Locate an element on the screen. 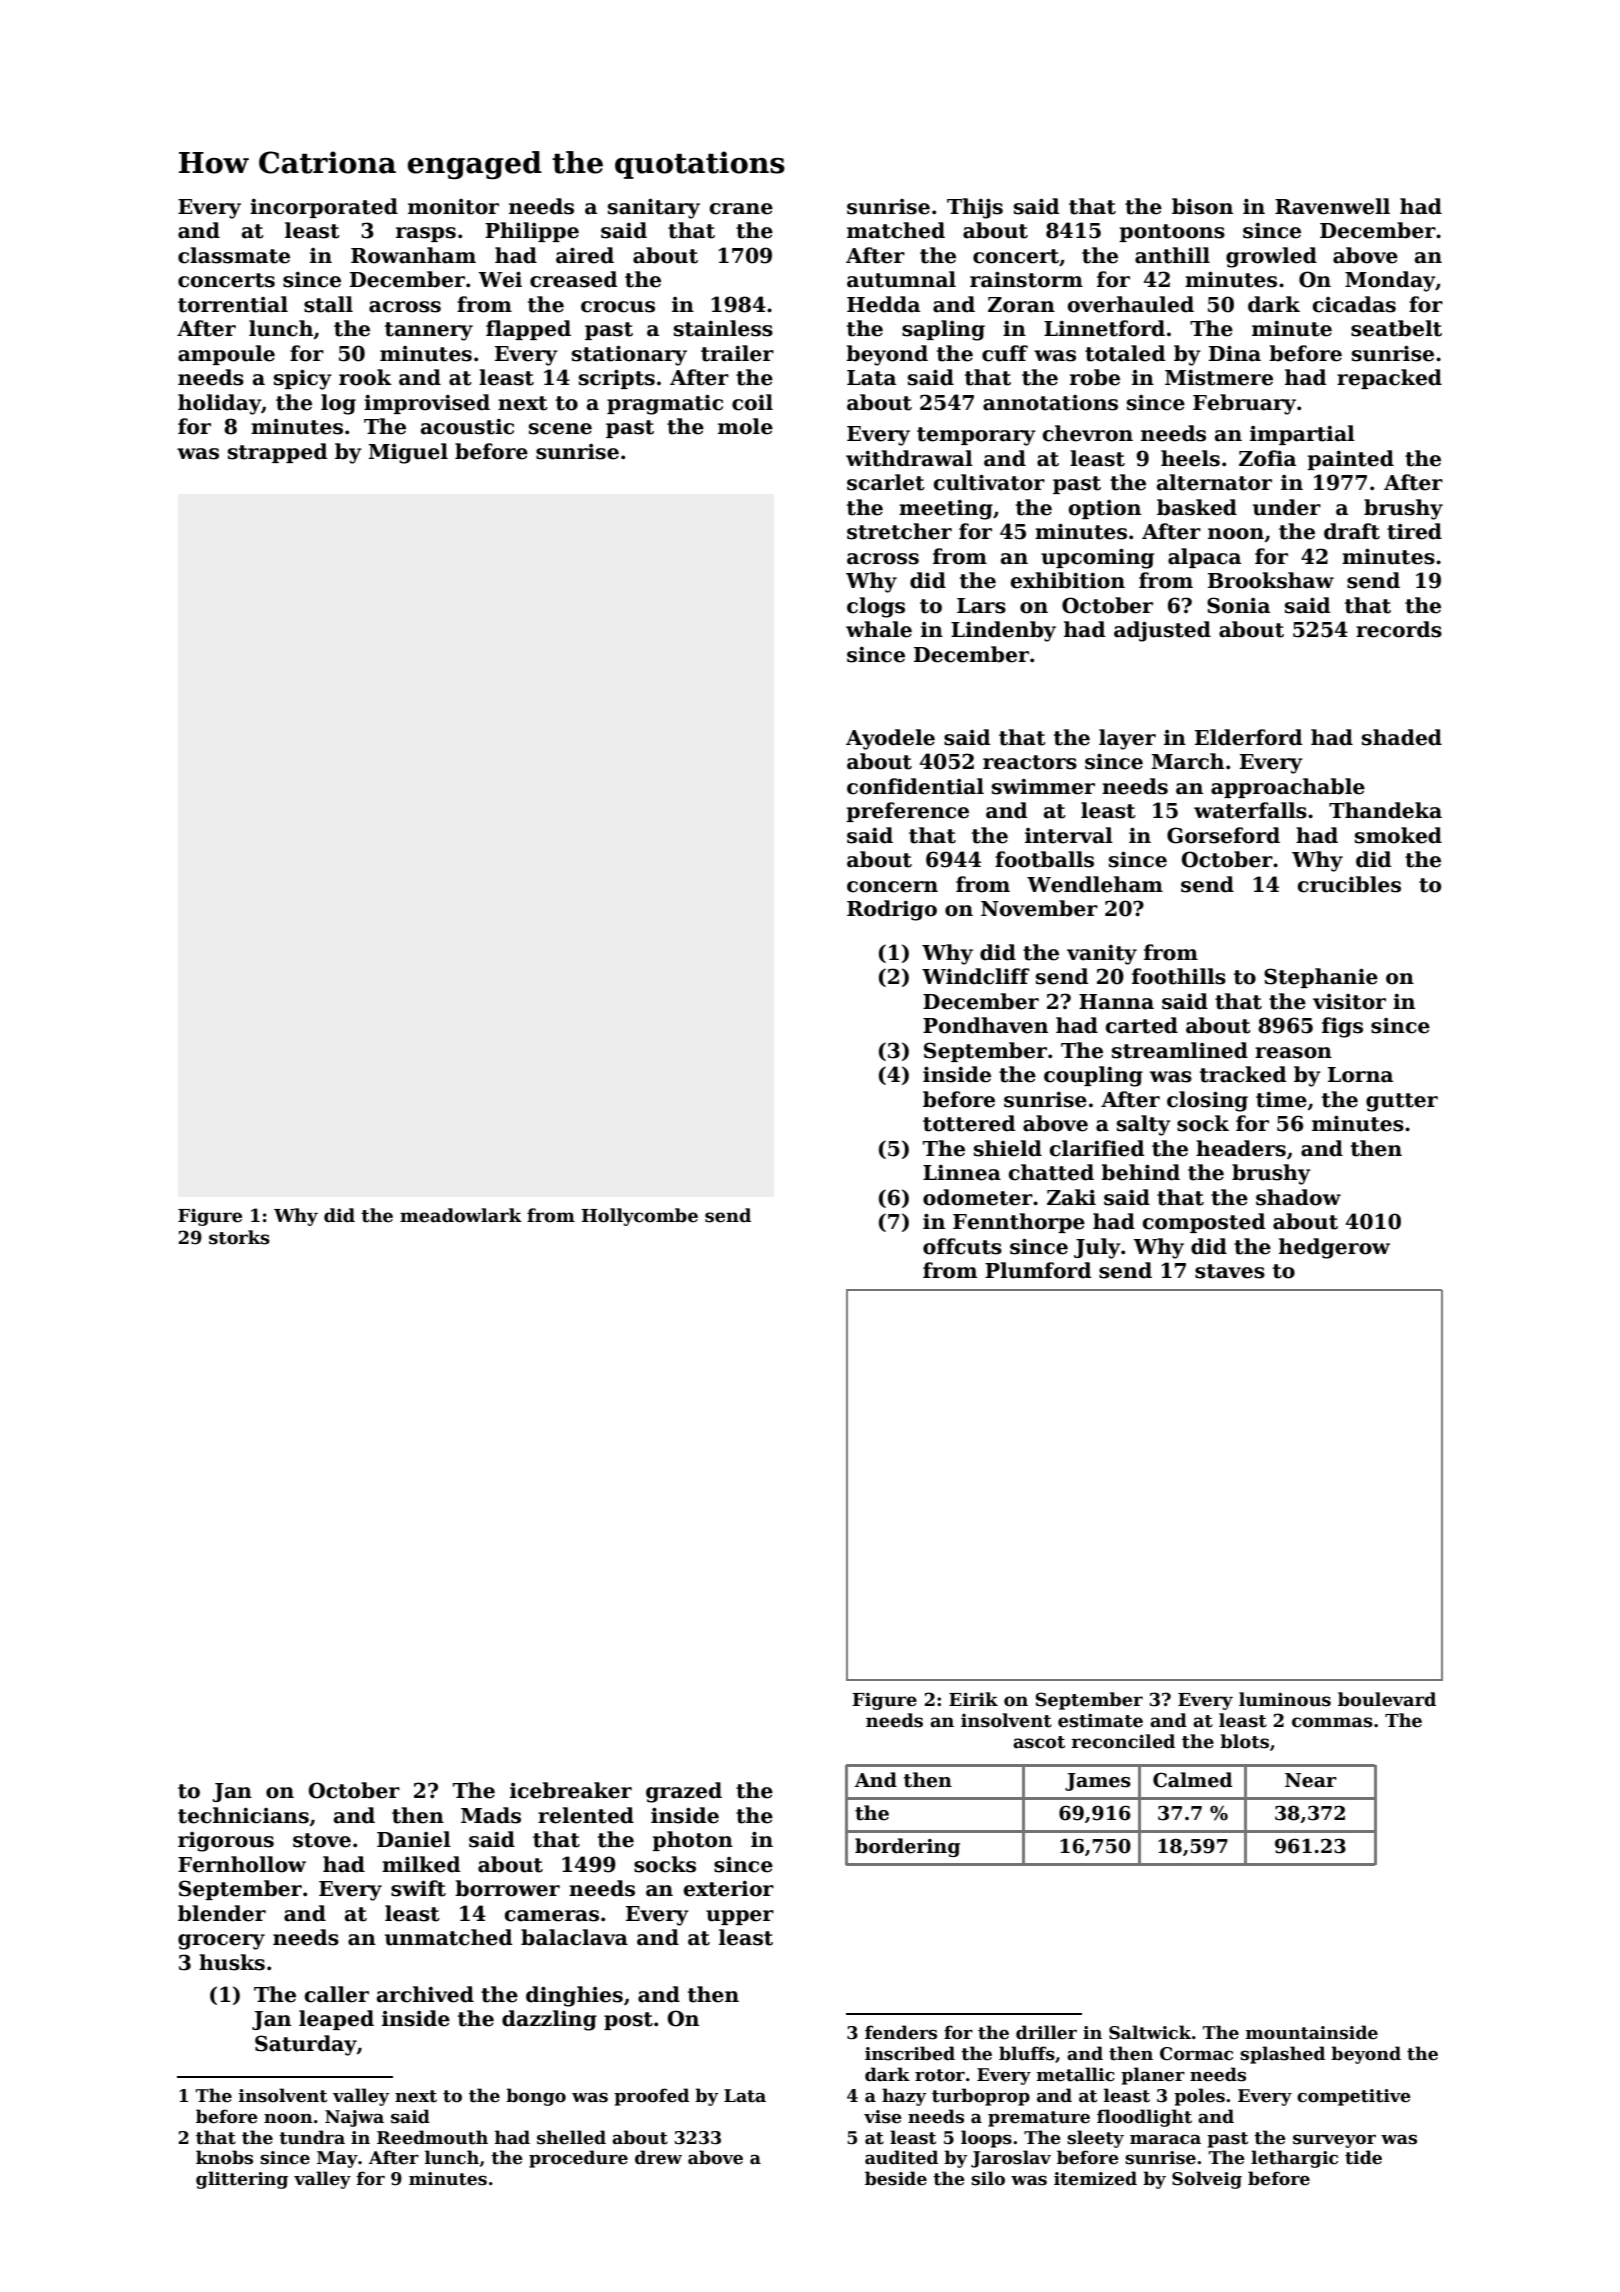  meeting is located at coordinates (946, 509).
